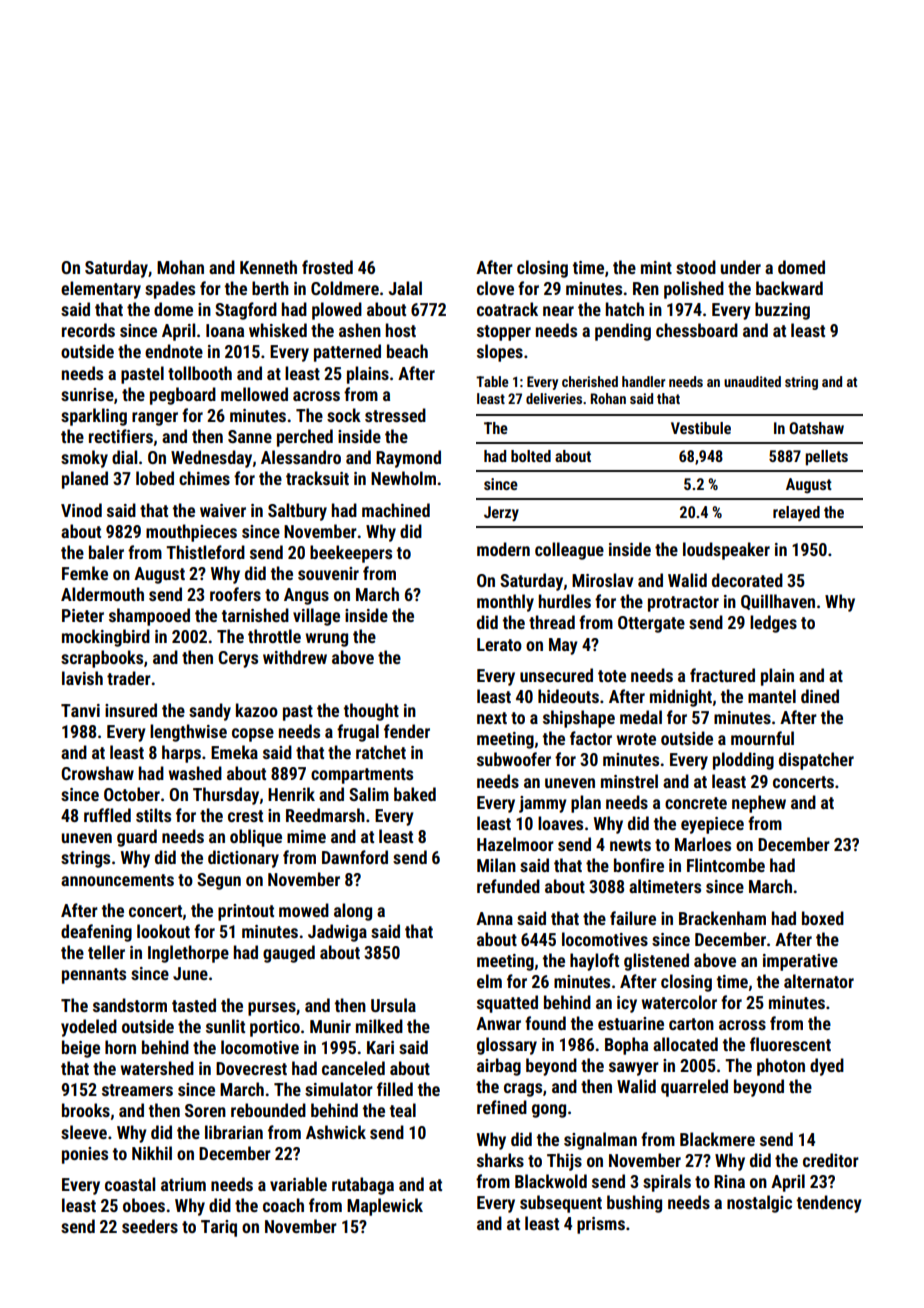 The height and width of the screenshot is (1308, 924). Describe the element at coordinates (514, 759) in the screenshot. I see `subwoofer` at that location.
